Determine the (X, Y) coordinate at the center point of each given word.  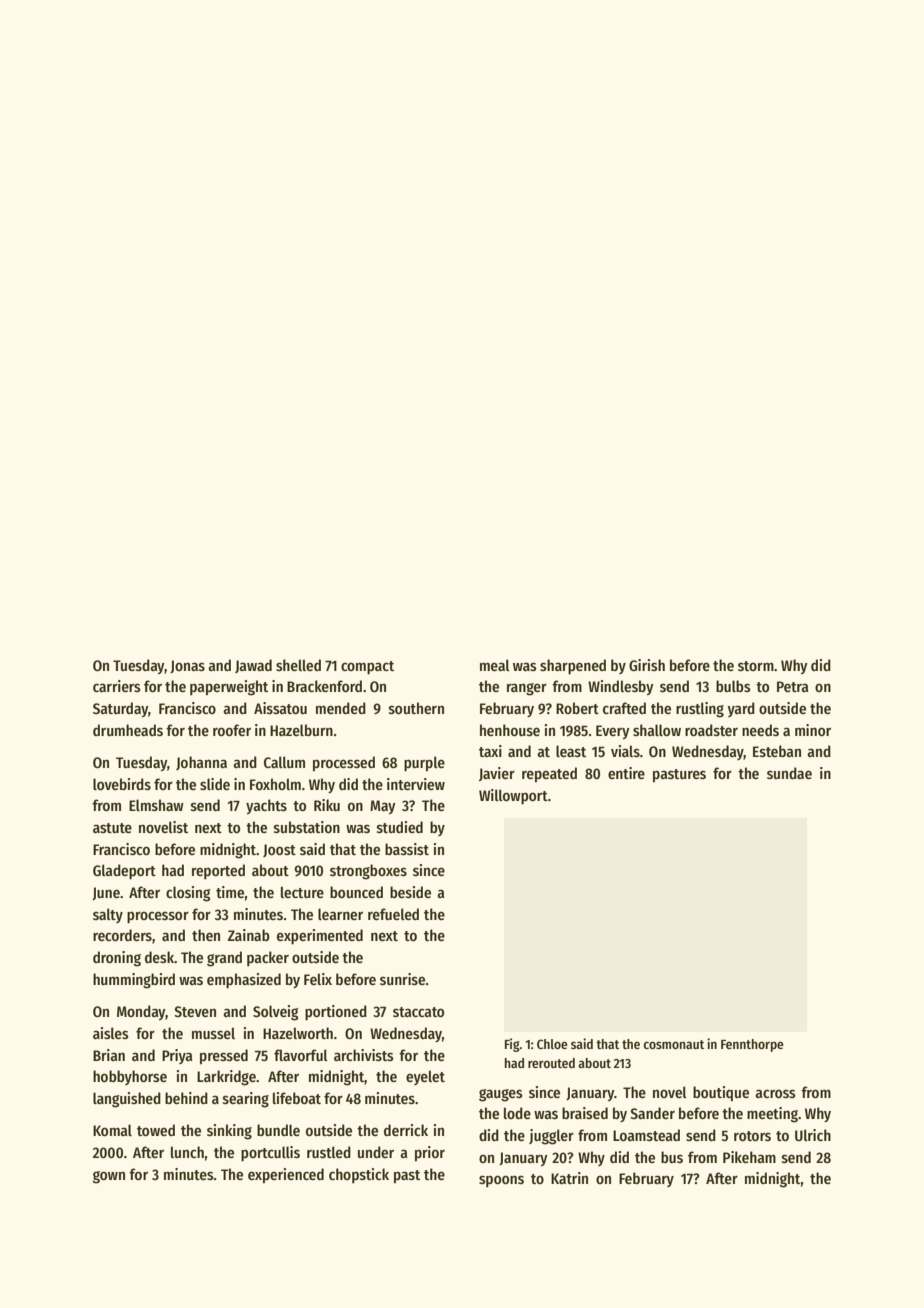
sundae (789, 773)
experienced (286, 1176)
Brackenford (324, 686)
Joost (279, 850)
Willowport (513, 797)
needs (760, 730)
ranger (527, 689)
